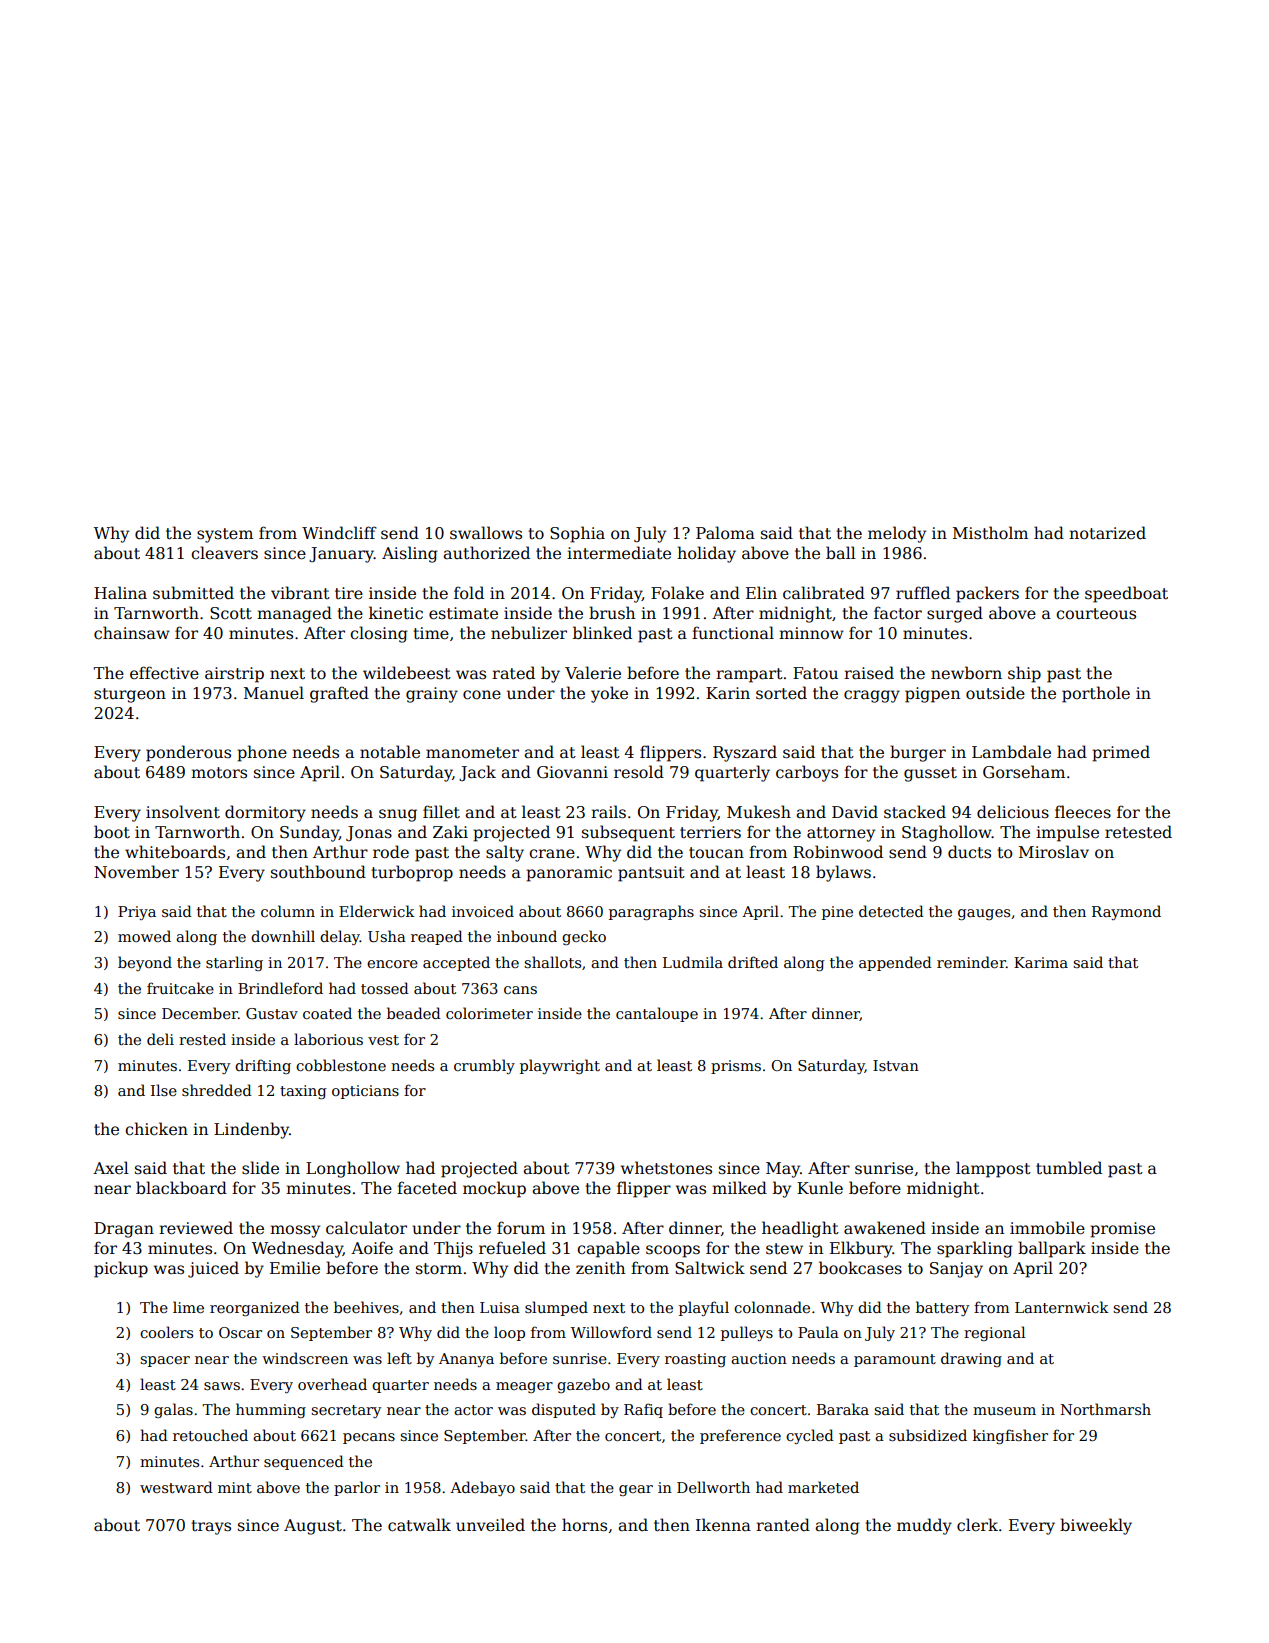  I want to click on museum, so click(1004, 1411).
